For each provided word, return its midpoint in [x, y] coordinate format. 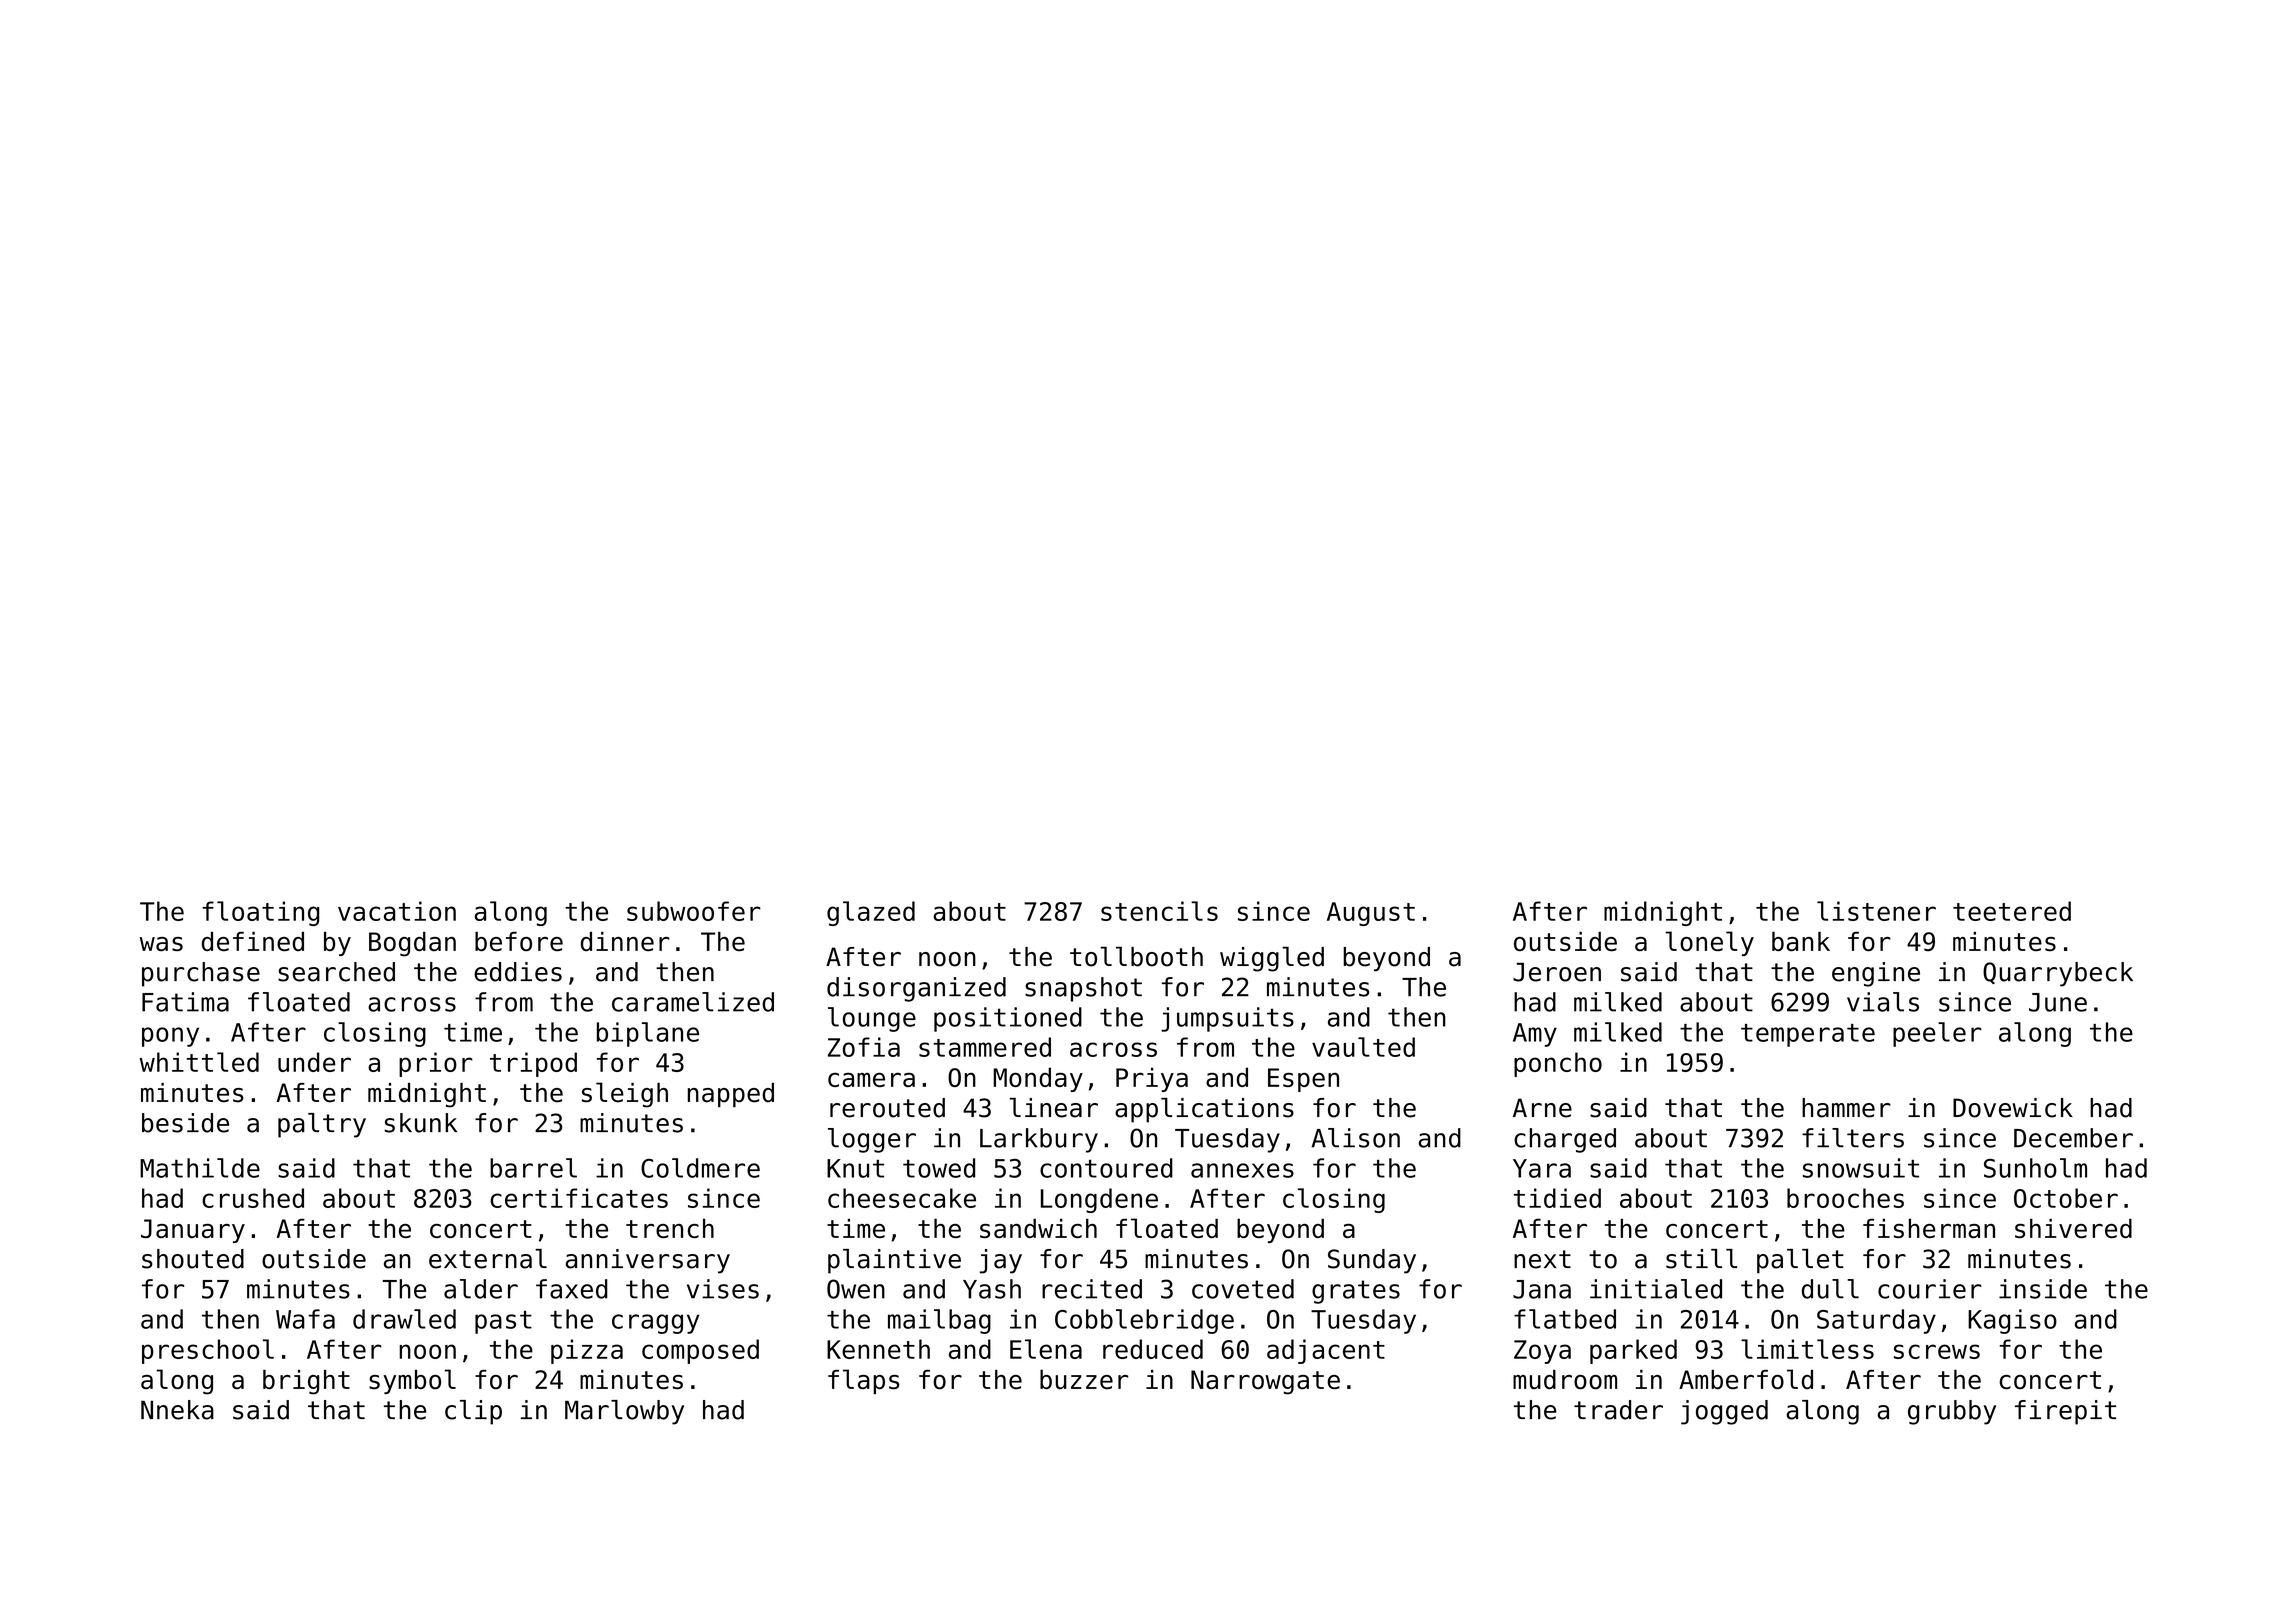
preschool [208, 1351]
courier [1930, 1289]
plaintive [894, 1261]
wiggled [1272, 959]
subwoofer [694, 911]
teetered [2012, 911]
